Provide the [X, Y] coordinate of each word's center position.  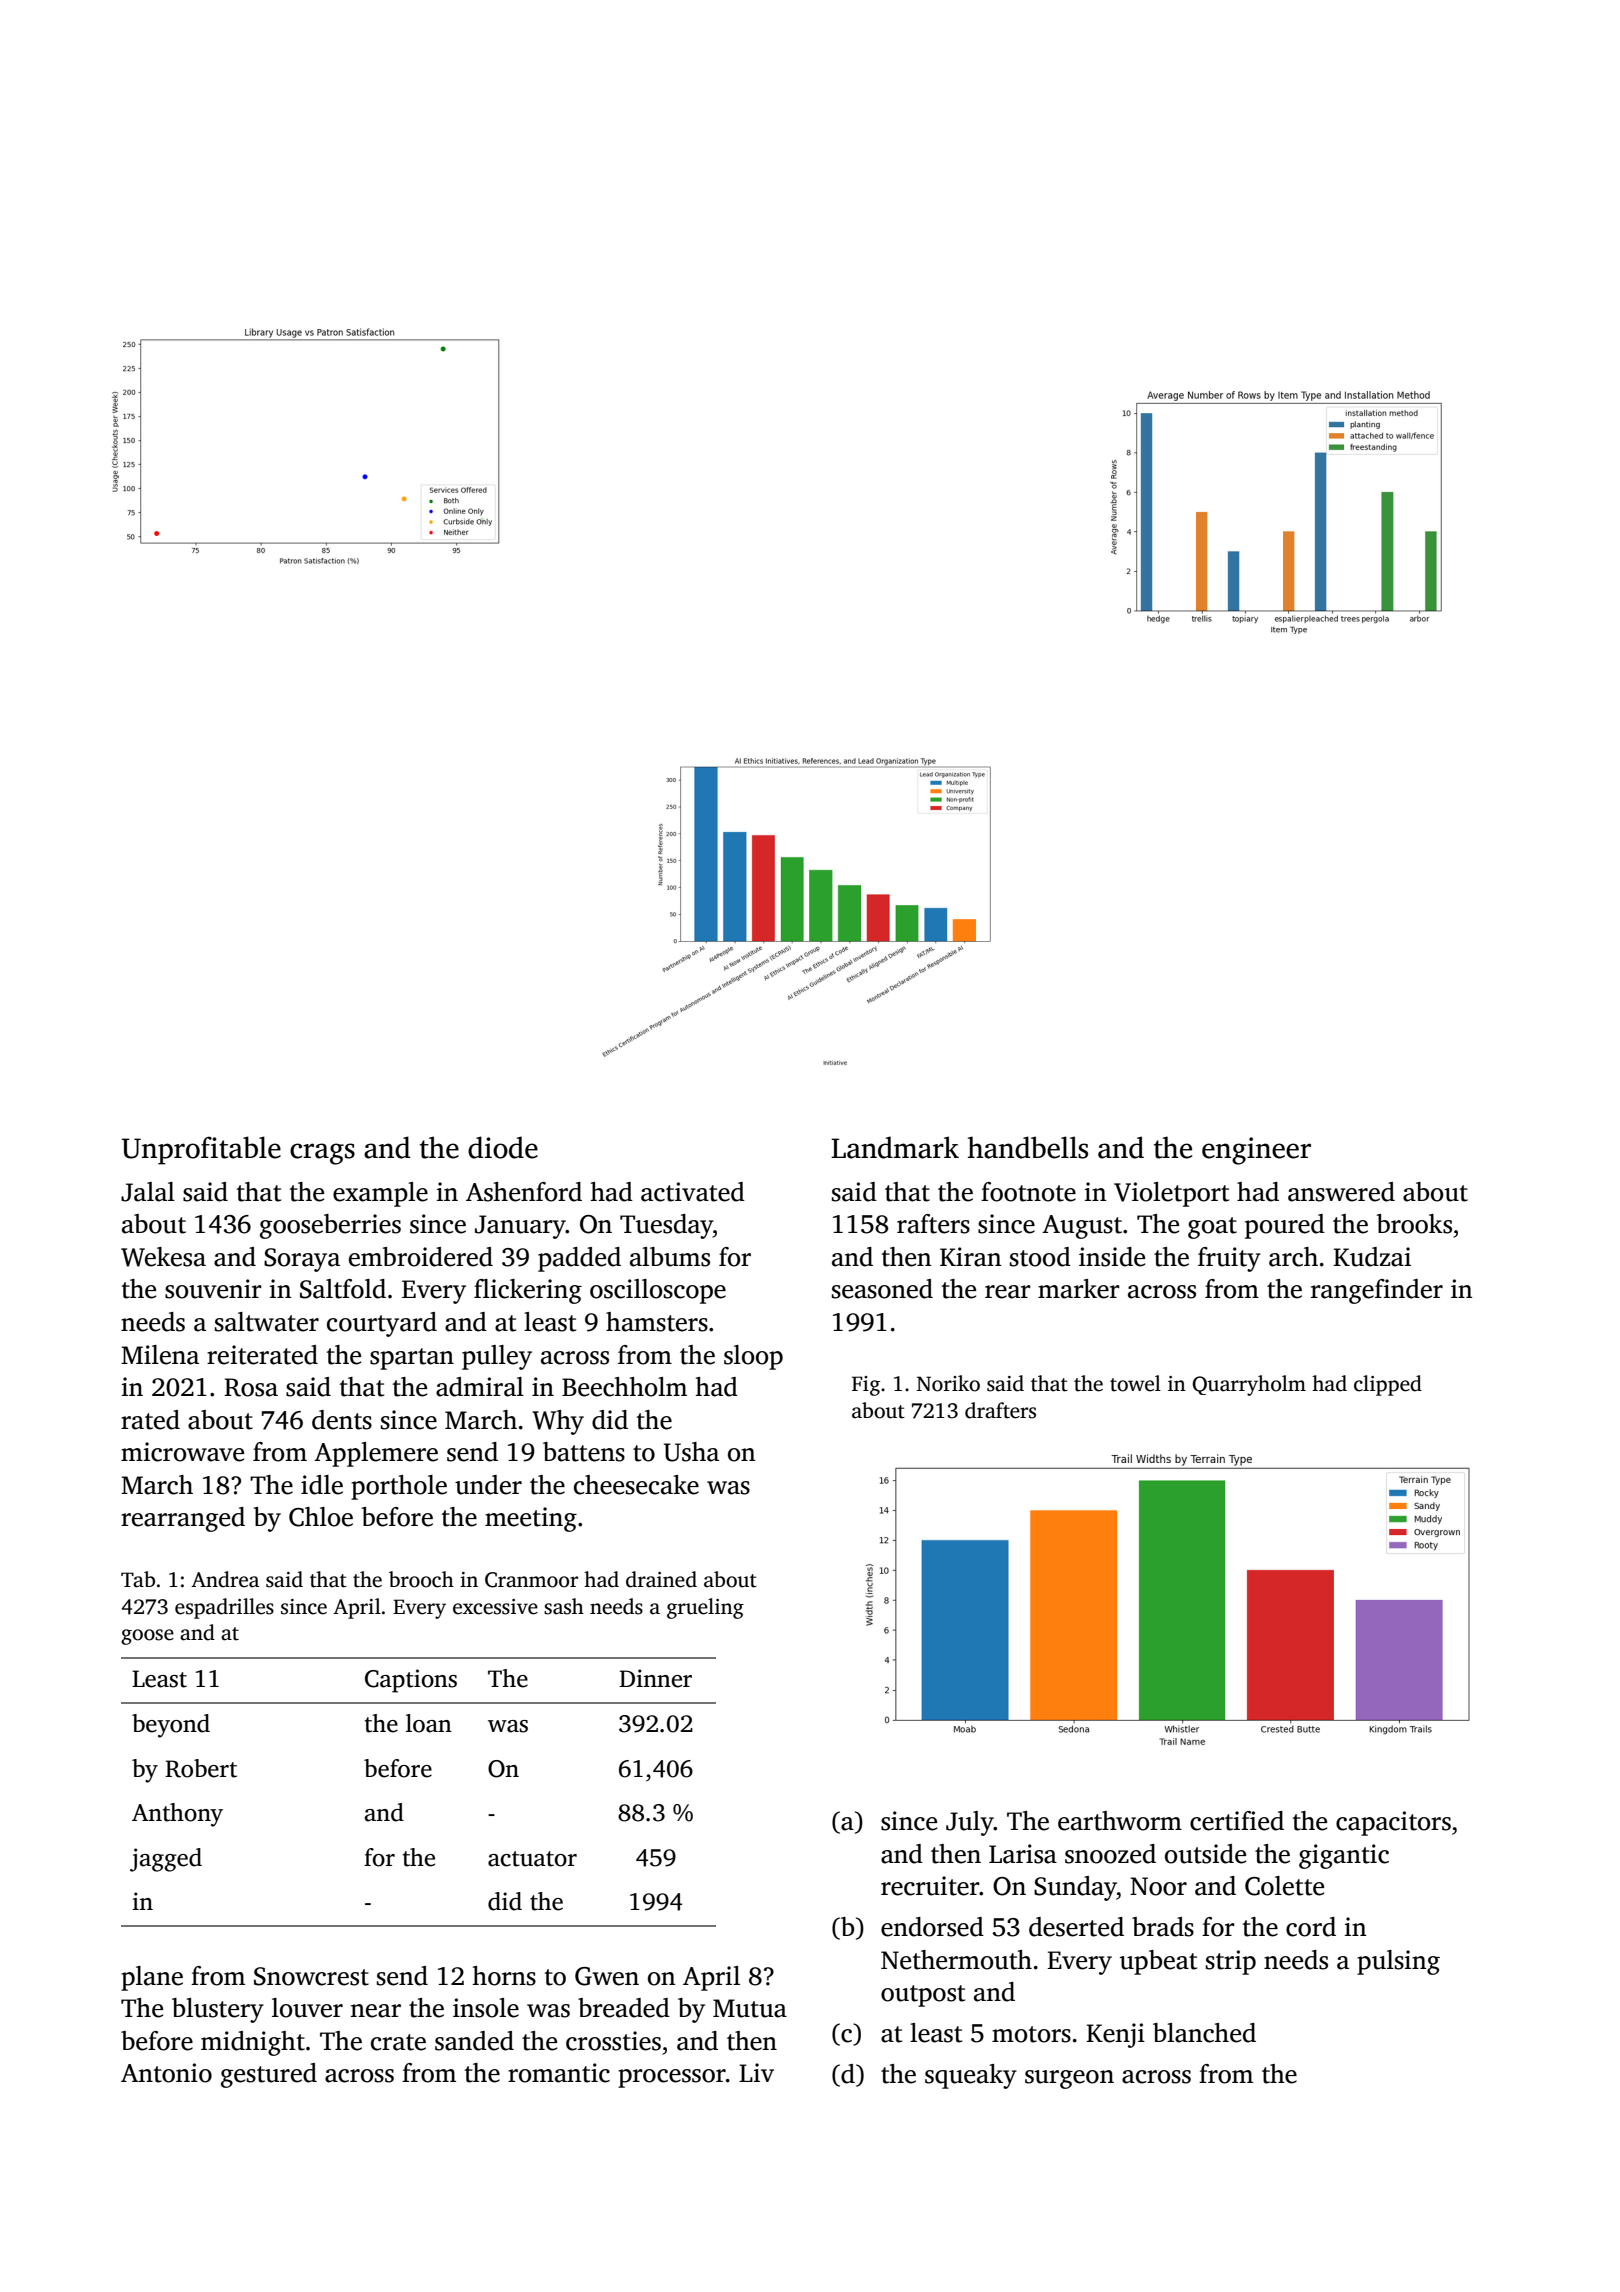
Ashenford [524, 1192]
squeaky [971, 2076]
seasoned [882, 1289]
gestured [269, 2075]
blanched [1204, 2033]
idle [322, 1485]
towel [1135, 1383]
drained [661, 1579]
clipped [1388, 1385]
